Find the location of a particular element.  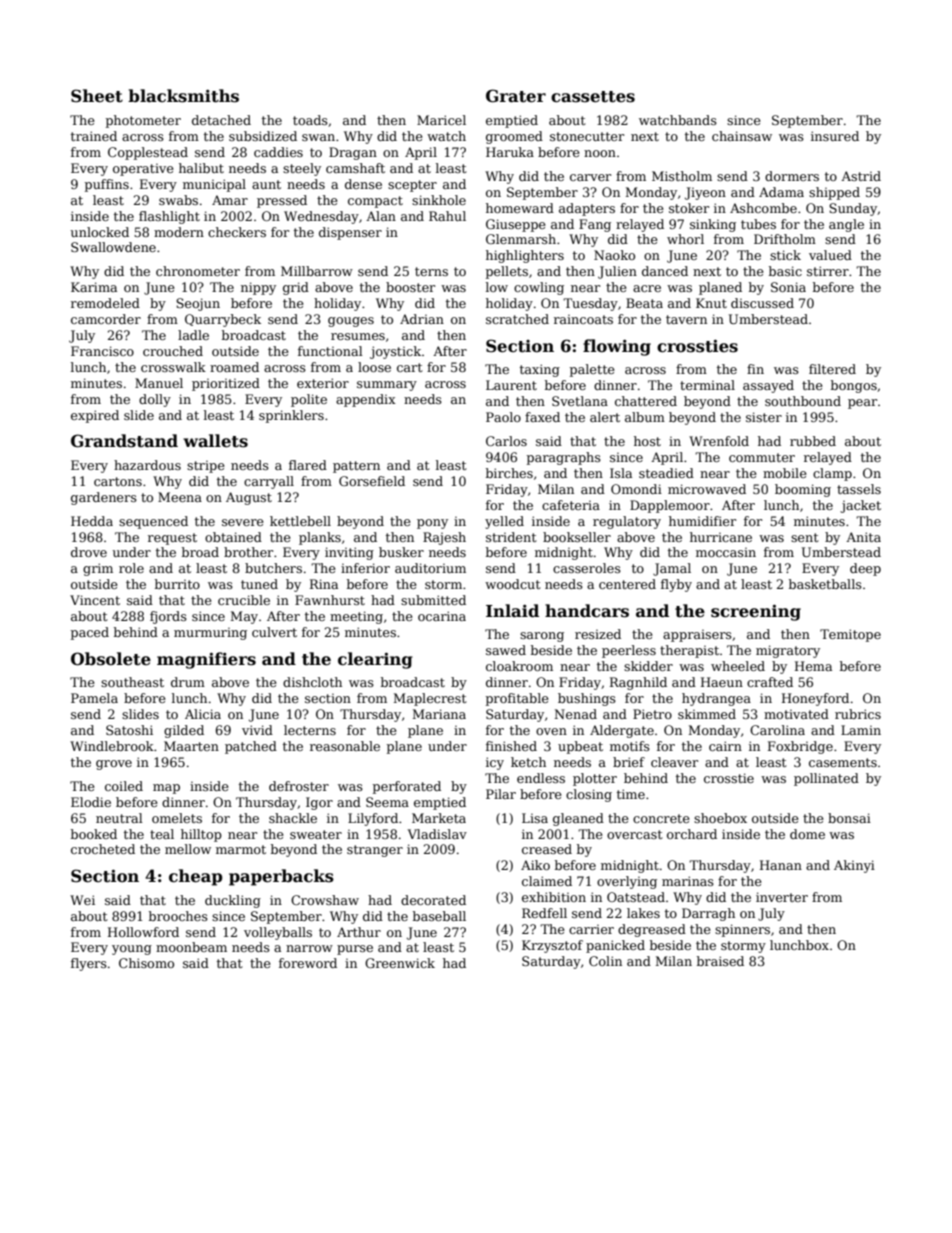

braised is located at coordinates (720, 961).
